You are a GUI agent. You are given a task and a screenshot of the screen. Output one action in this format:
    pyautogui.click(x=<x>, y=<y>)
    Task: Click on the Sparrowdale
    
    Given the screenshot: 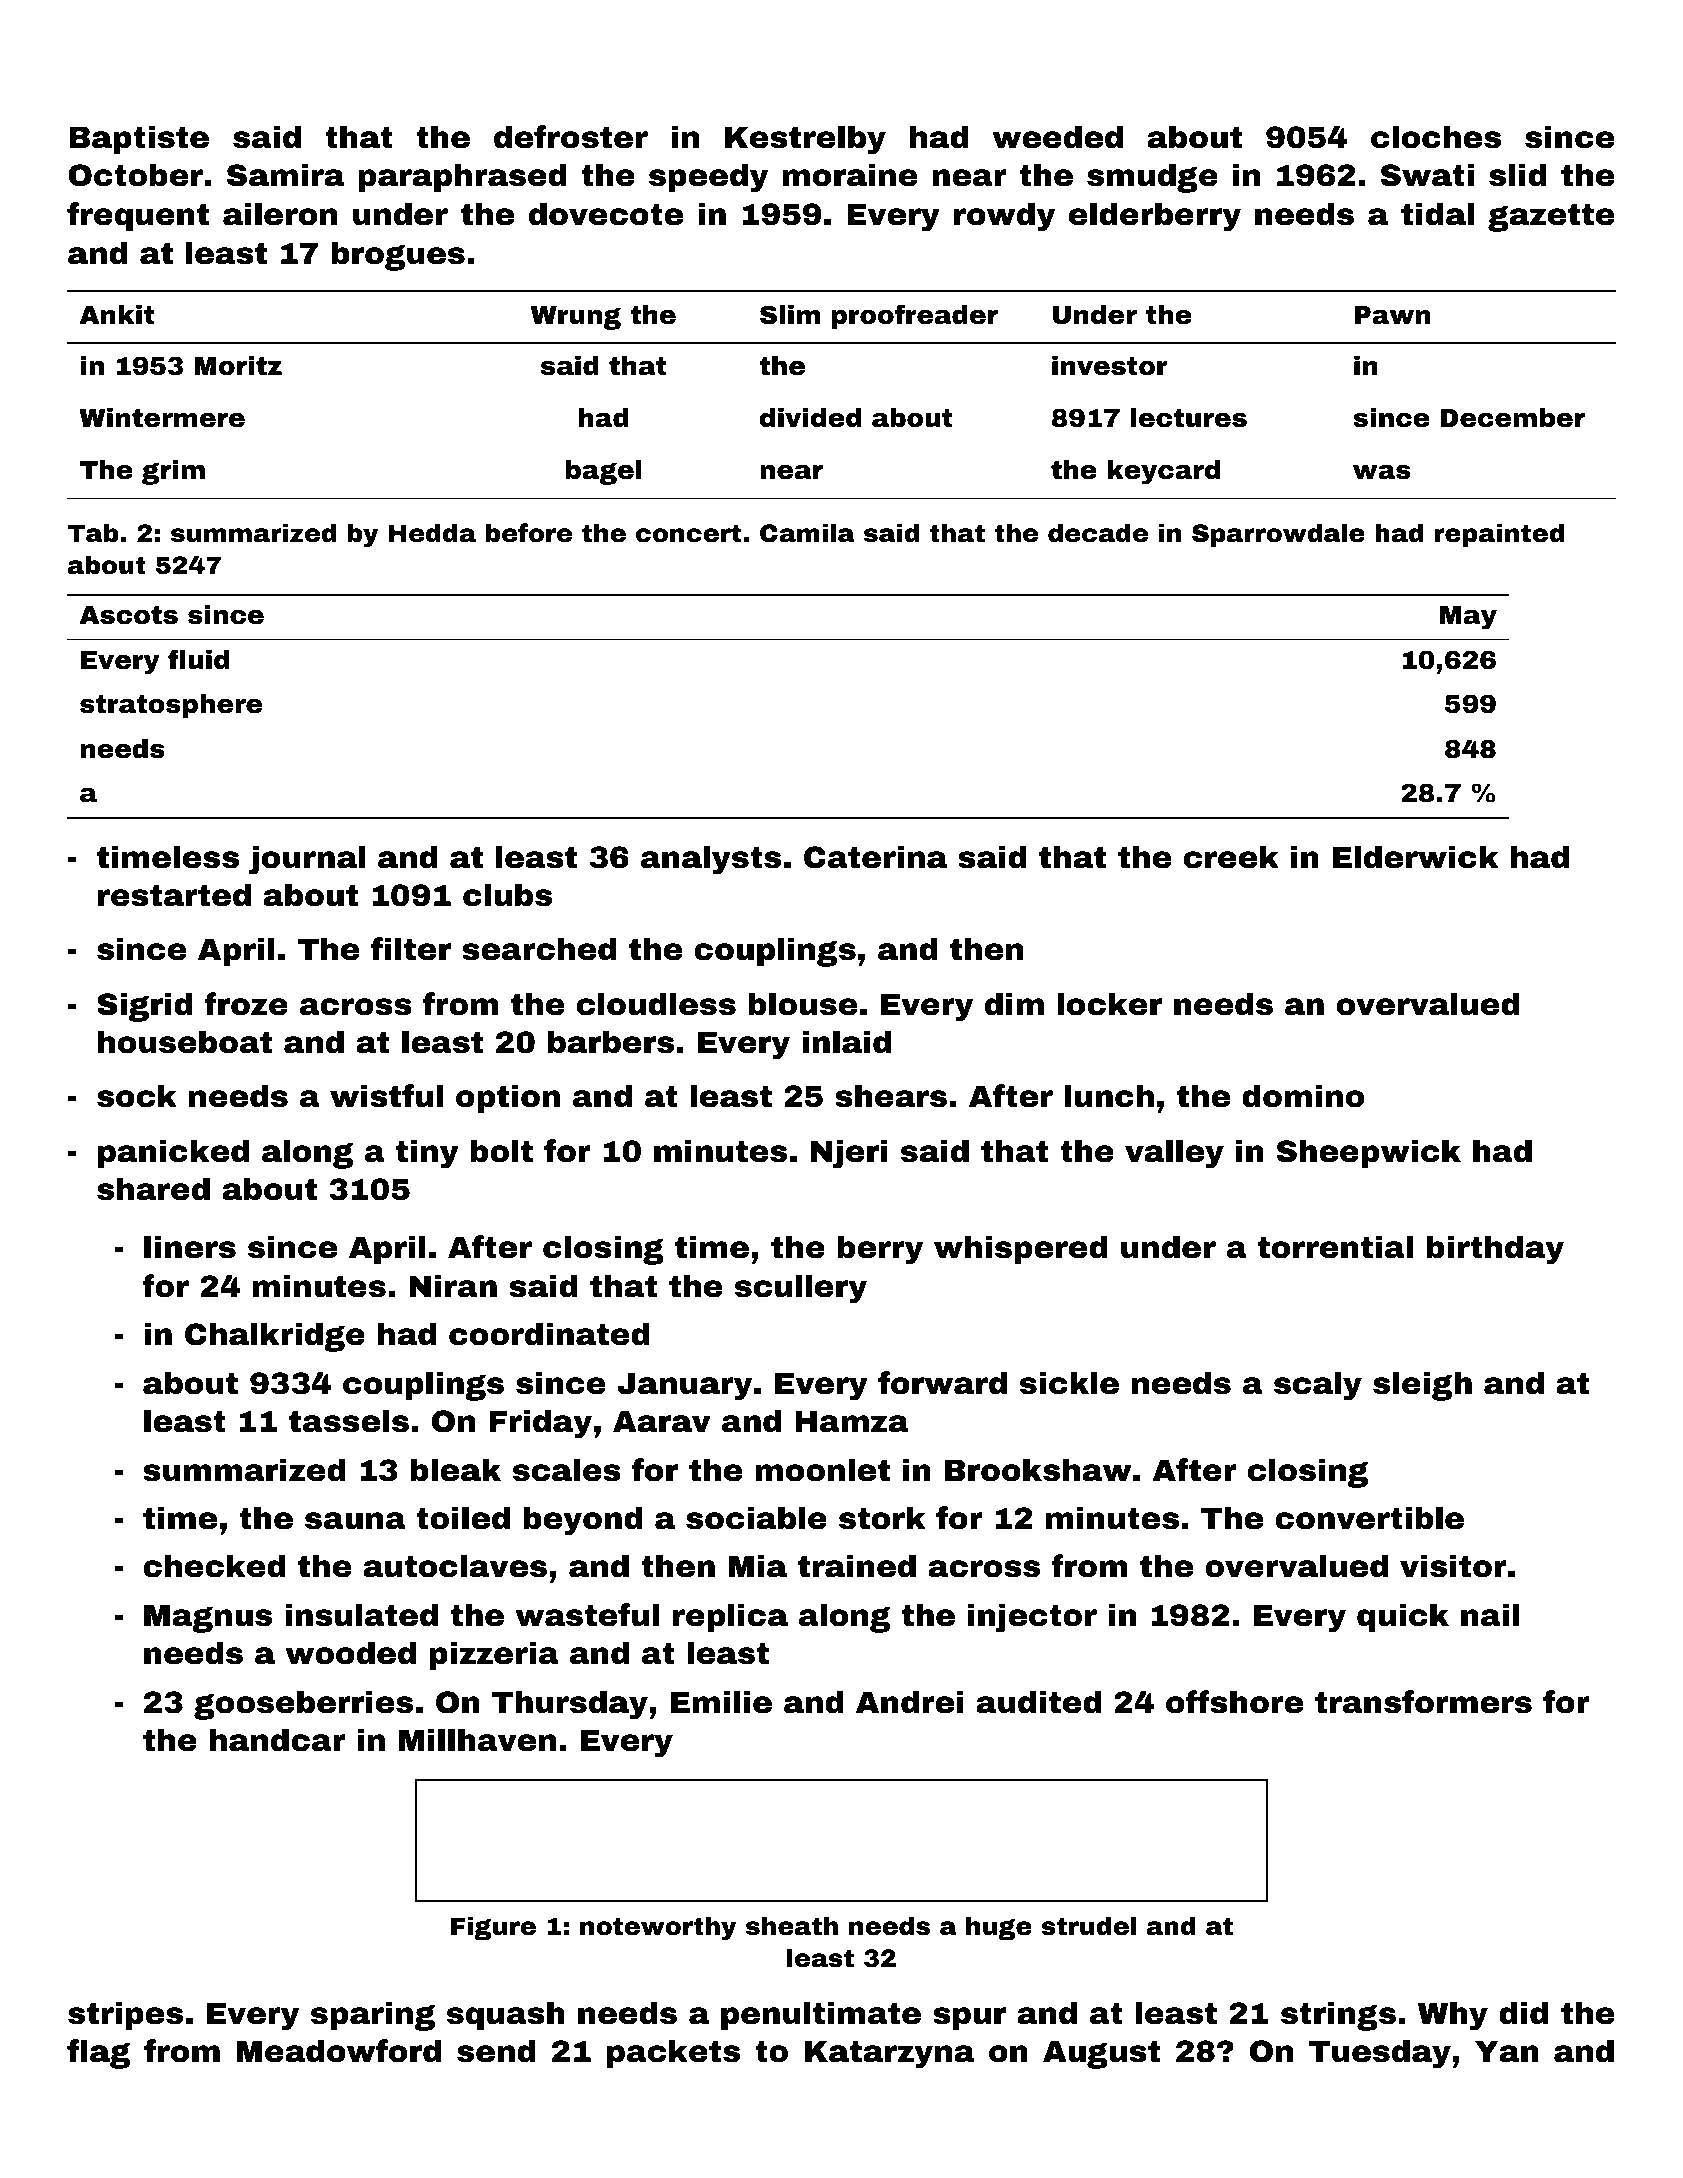 What is the action you would take?
    pyautogui.click(x=1278, y=535)
